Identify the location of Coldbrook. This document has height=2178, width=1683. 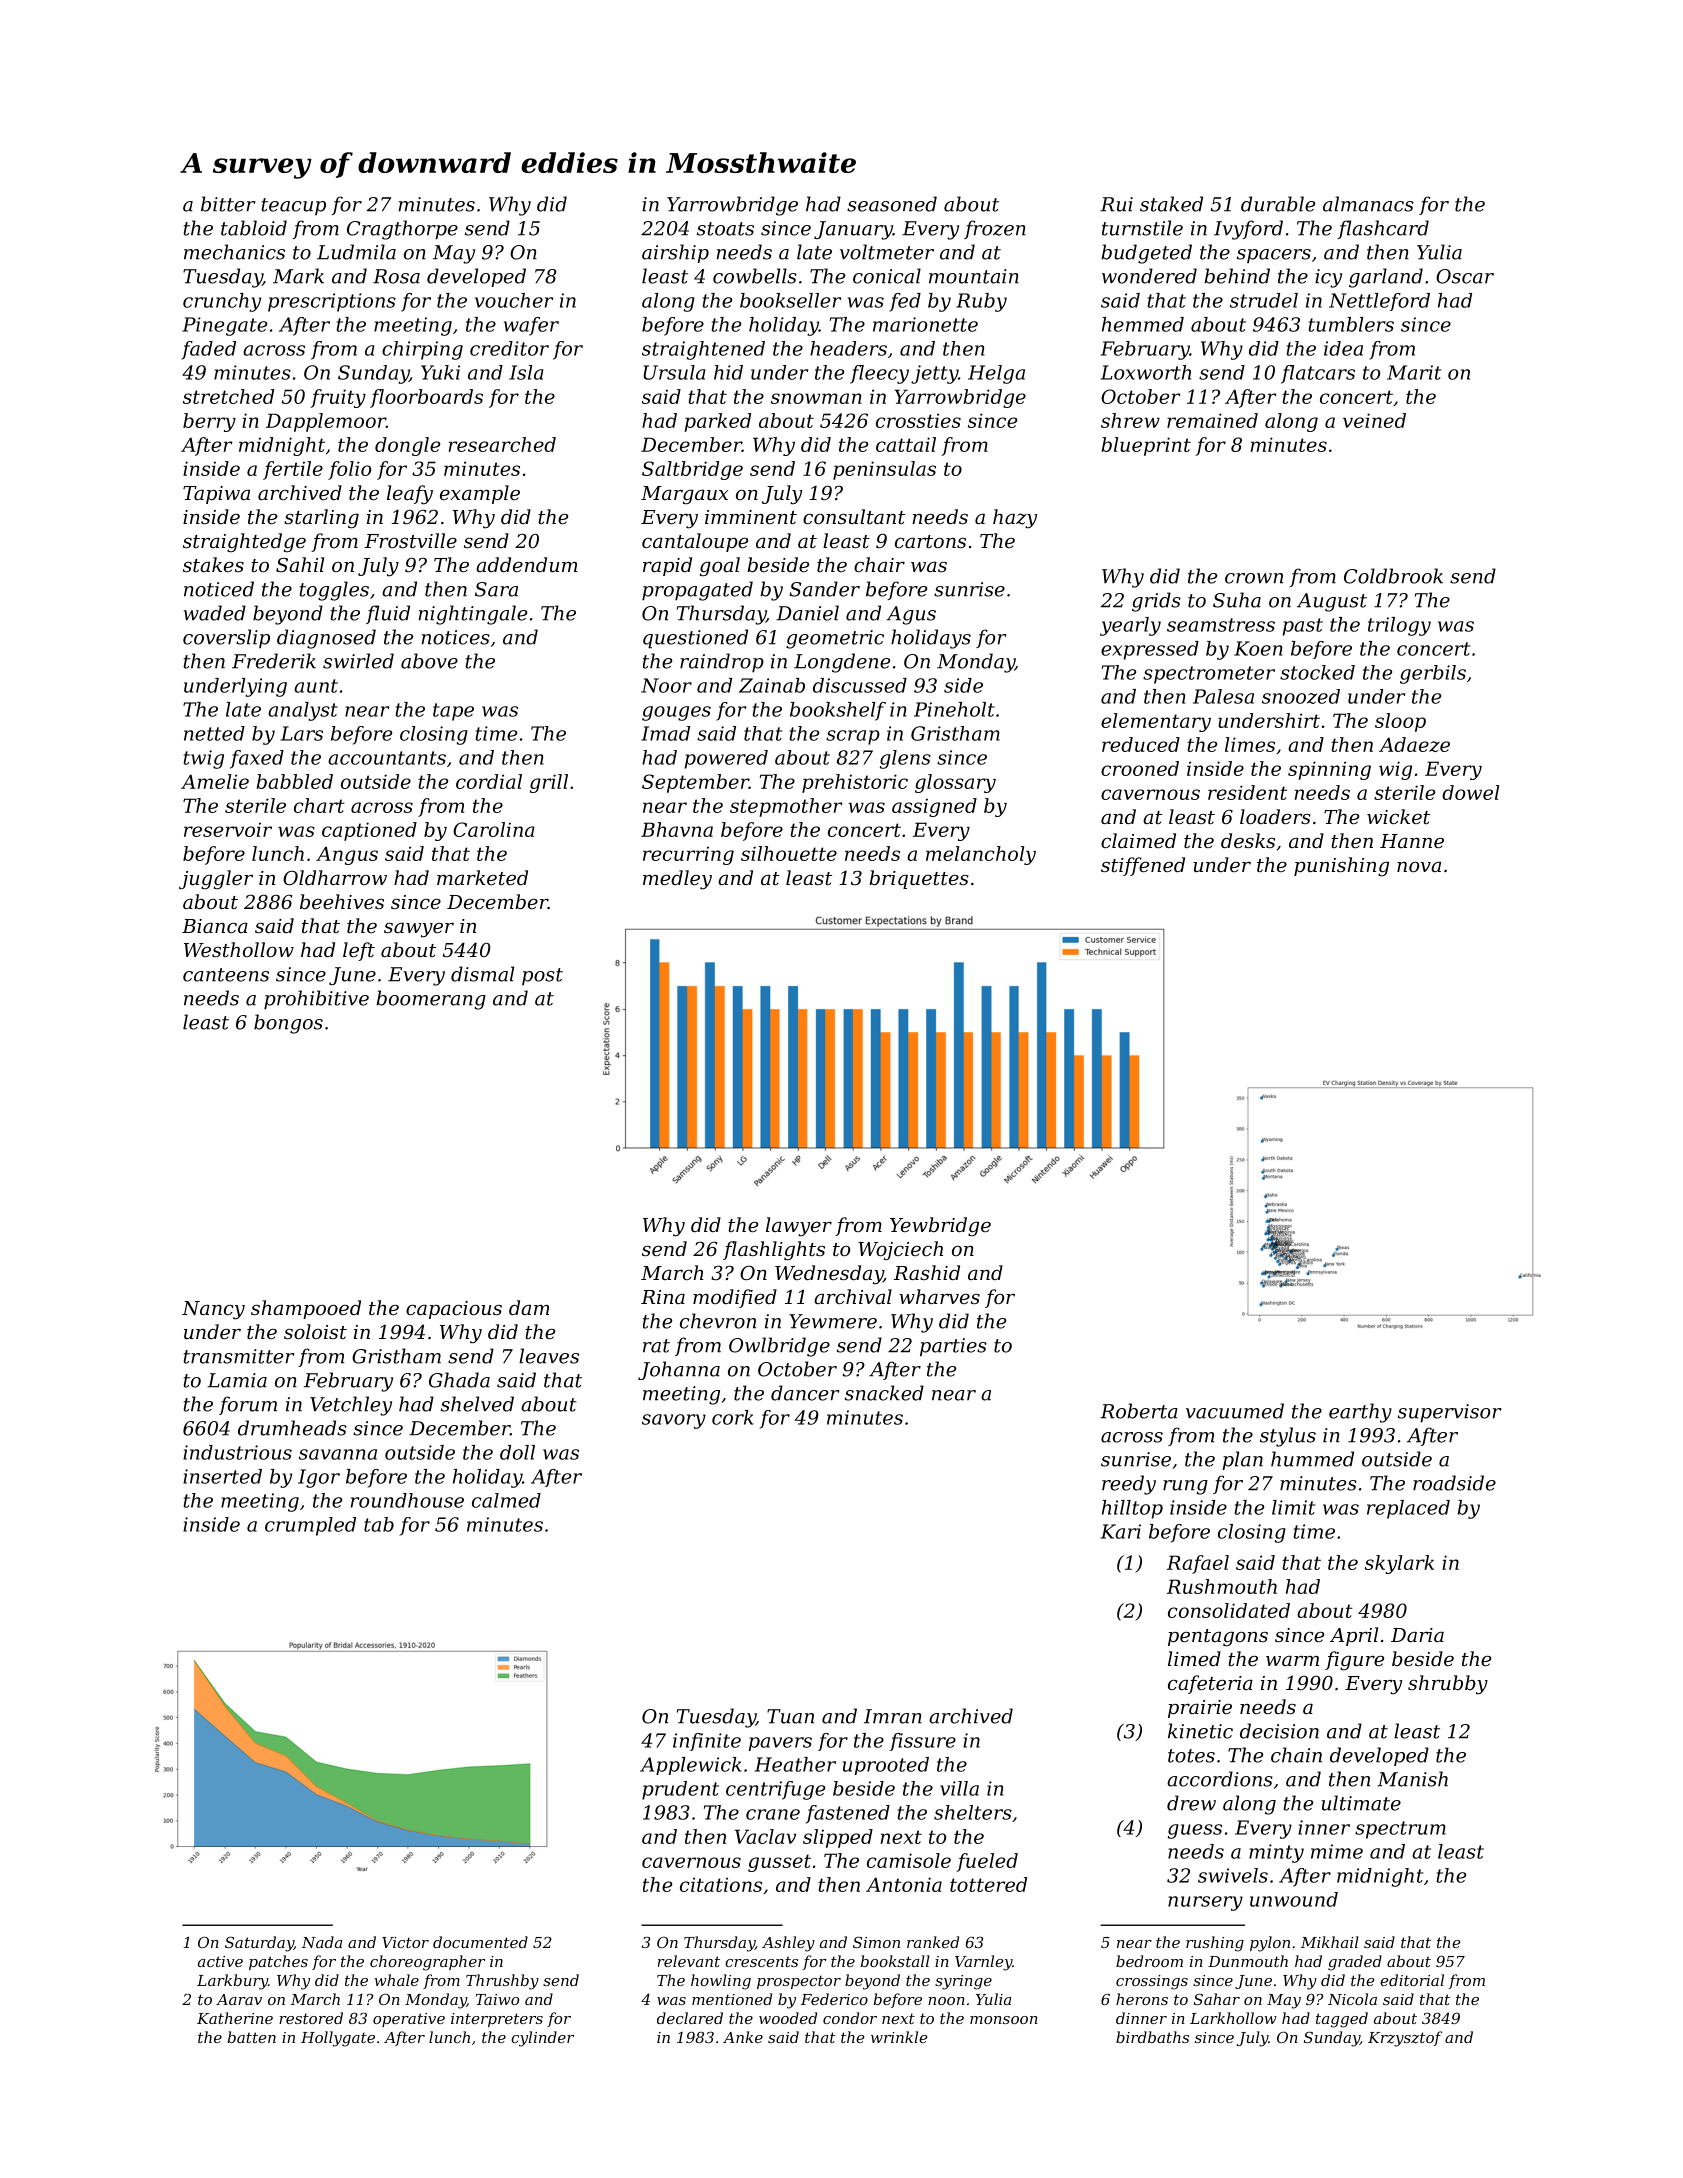
(1393, 576).
